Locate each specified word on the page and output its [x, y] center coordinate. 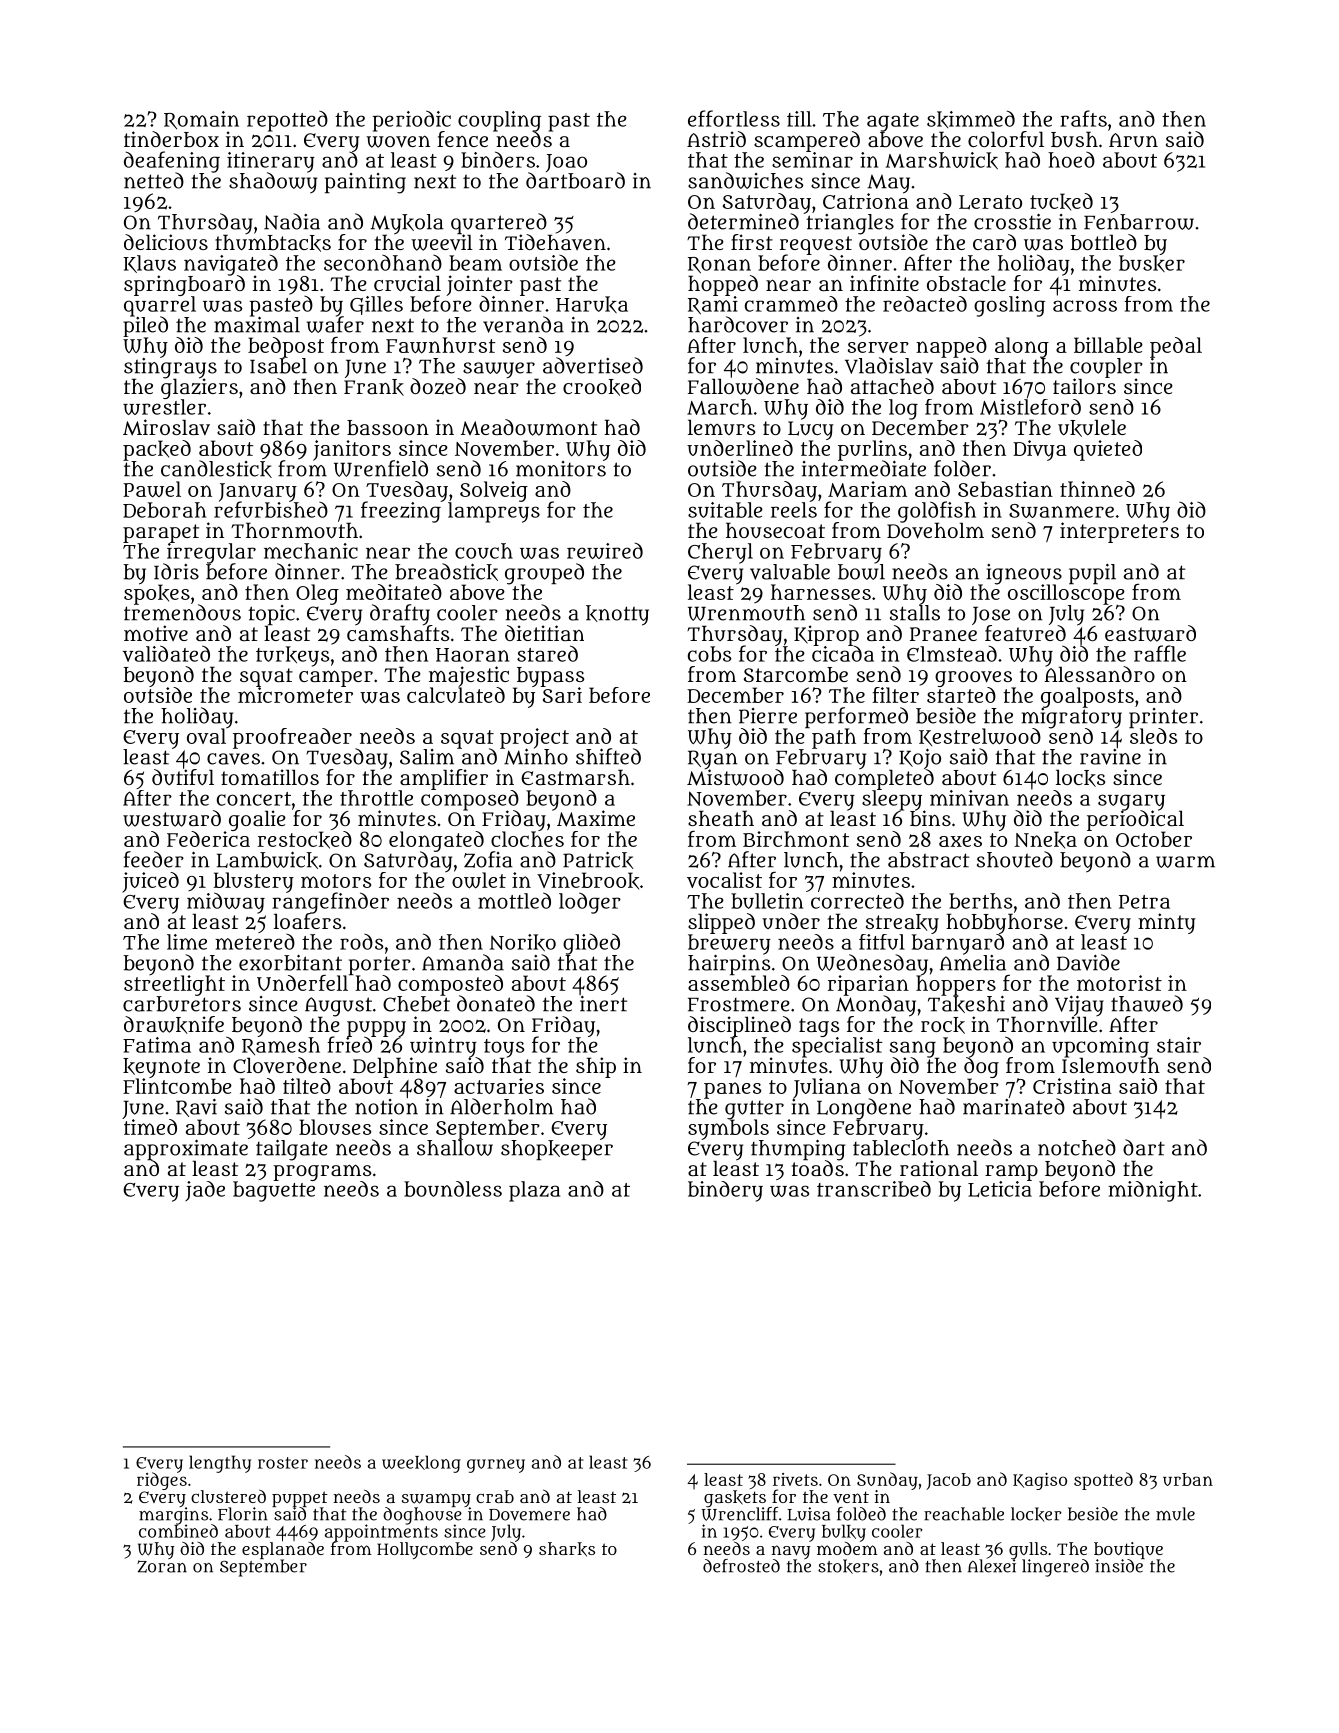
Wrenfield [381, 468]
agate [893, 122]
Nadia [292, 221]
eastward [1150, 633]
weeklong [421, 1464]
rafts [1083, 118]
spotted [1103, 1481]
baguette [274, 1191]
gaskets [735, 1498]
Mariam [867, 489]
